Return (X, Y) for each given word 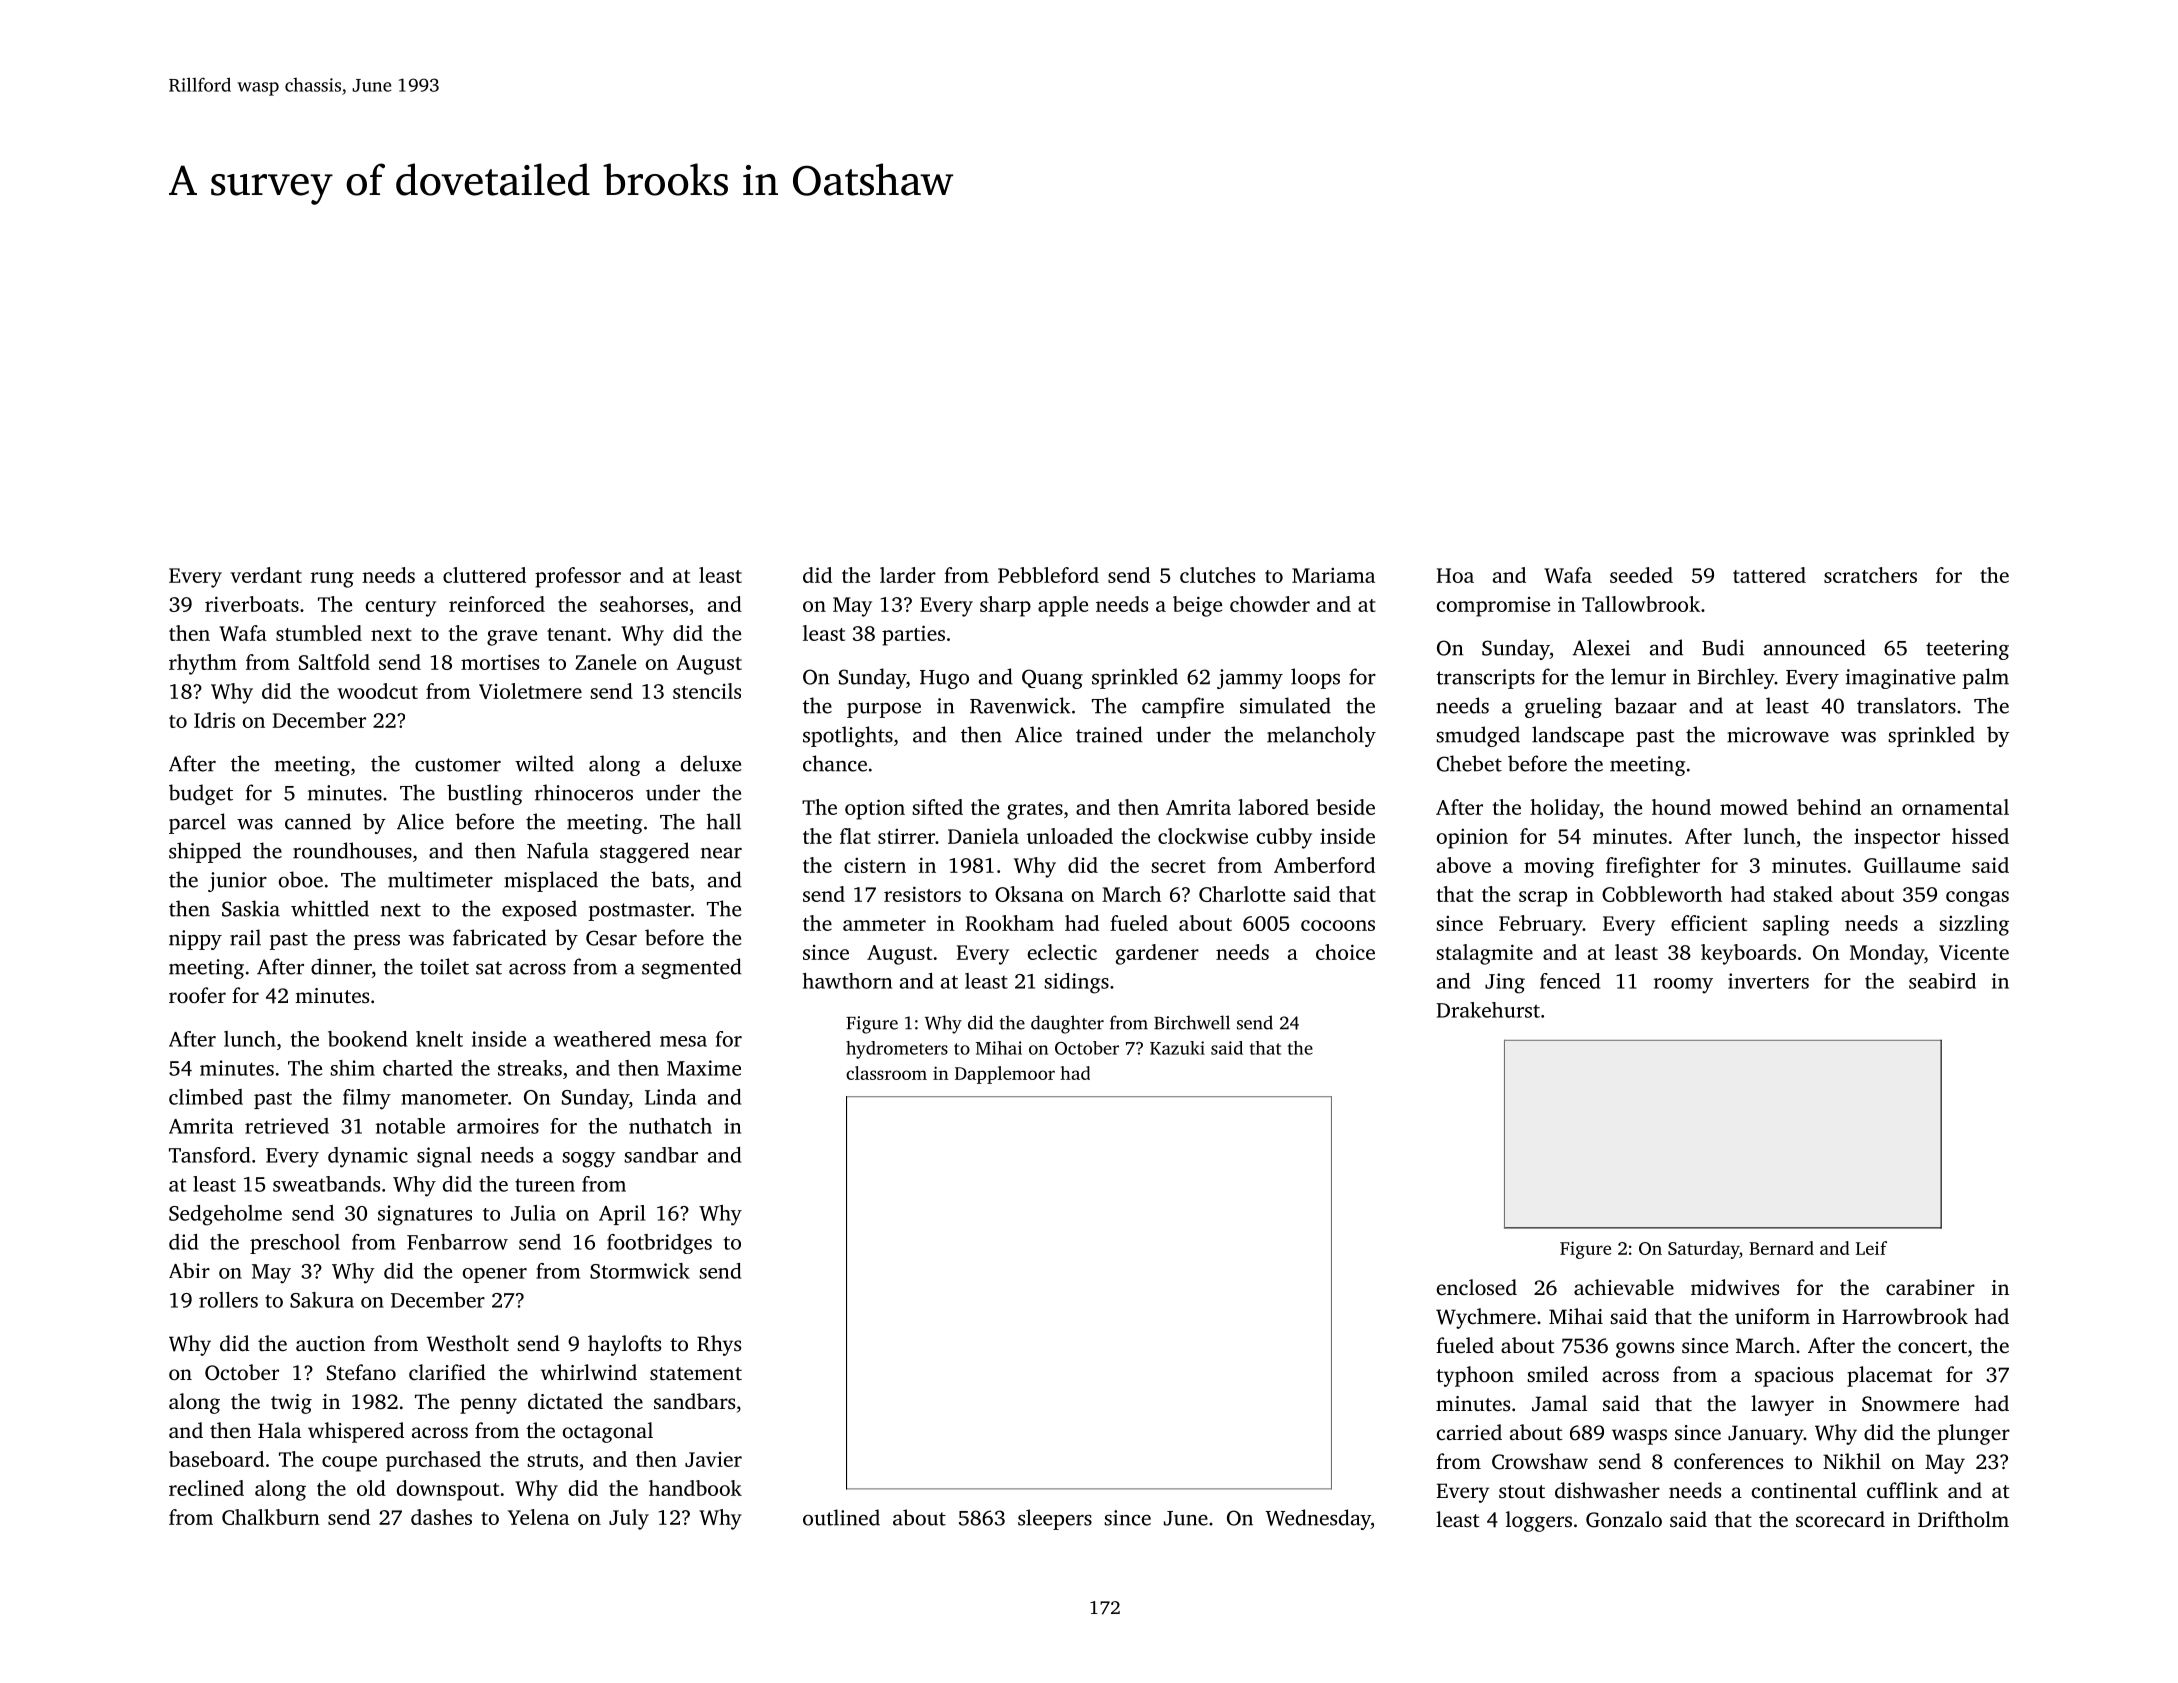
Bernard (1781, 1248)
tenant (576, 634)
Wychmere (1486, 1318)
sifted (937, 807)
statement (696, 1373)
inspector (1897, 839)
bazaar (1645, 705)
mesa (683, 1041)
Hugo (944, 679)
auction (330, 1343)
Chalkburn (271, 1517)
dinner (341, 966)
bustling (484, 794)
